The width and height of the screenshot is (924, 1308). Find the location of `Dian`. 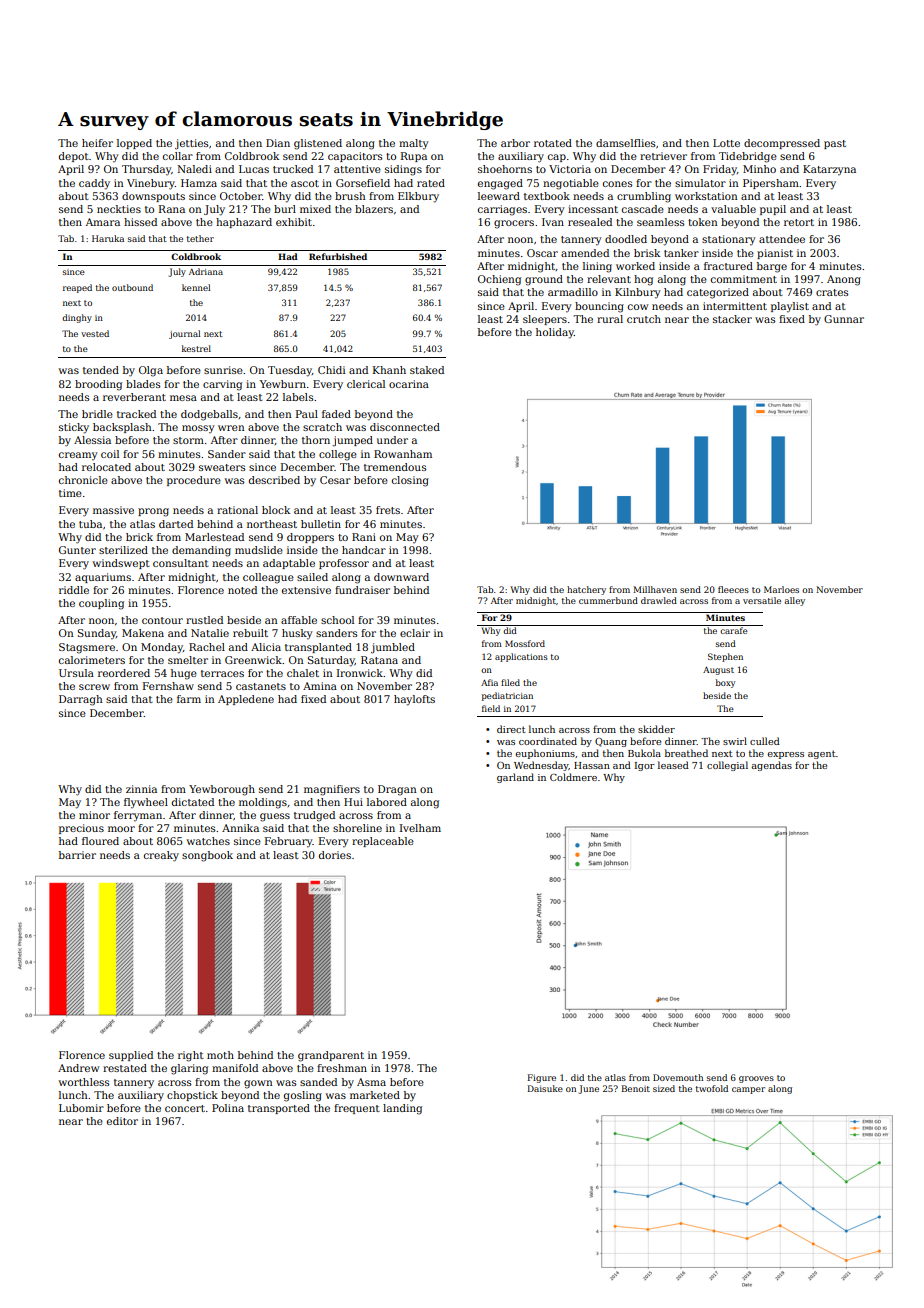

Dian is located at coordinates (278, 143).
